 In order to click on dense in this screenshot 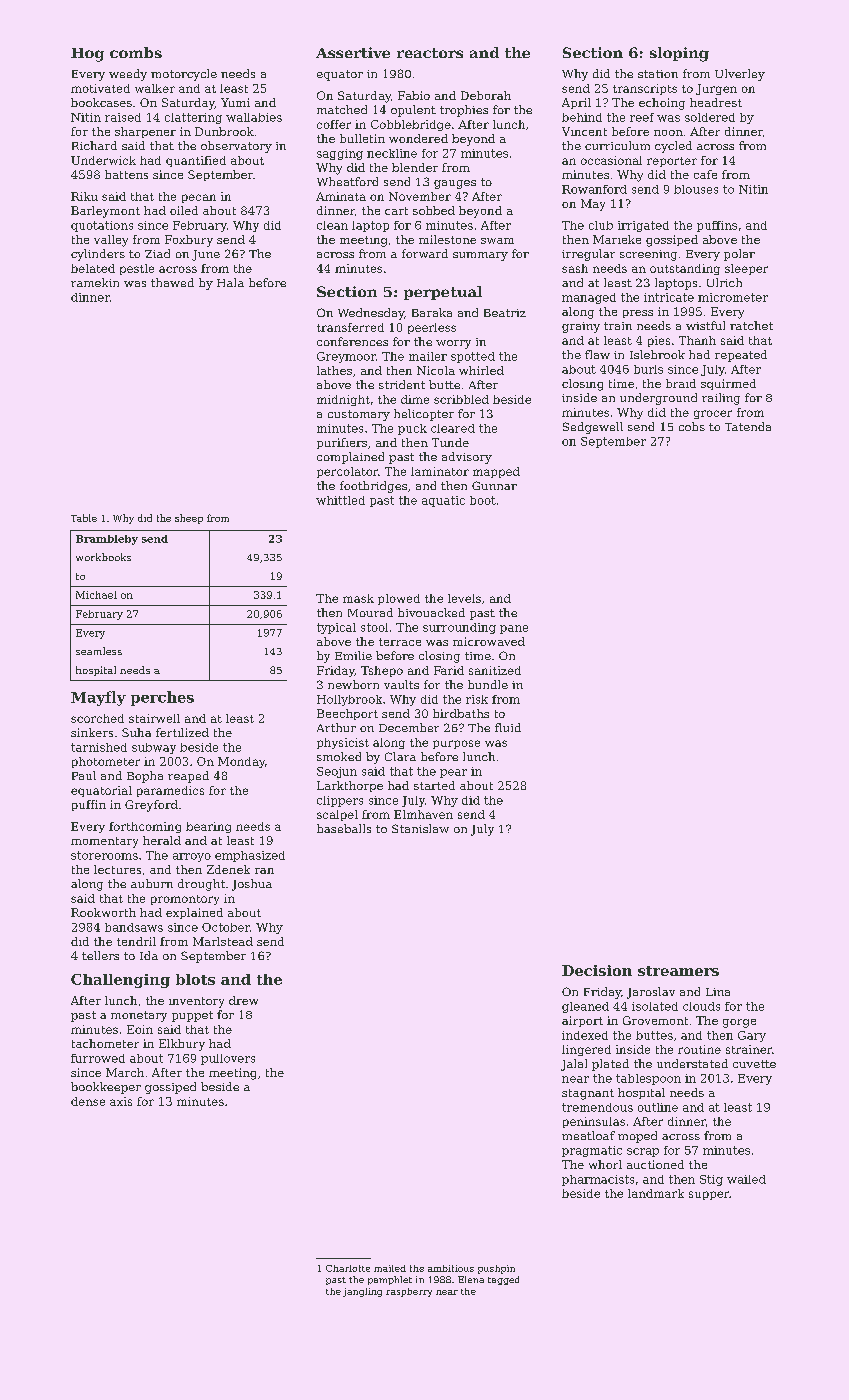, I will do `click(88, 1101)`.
